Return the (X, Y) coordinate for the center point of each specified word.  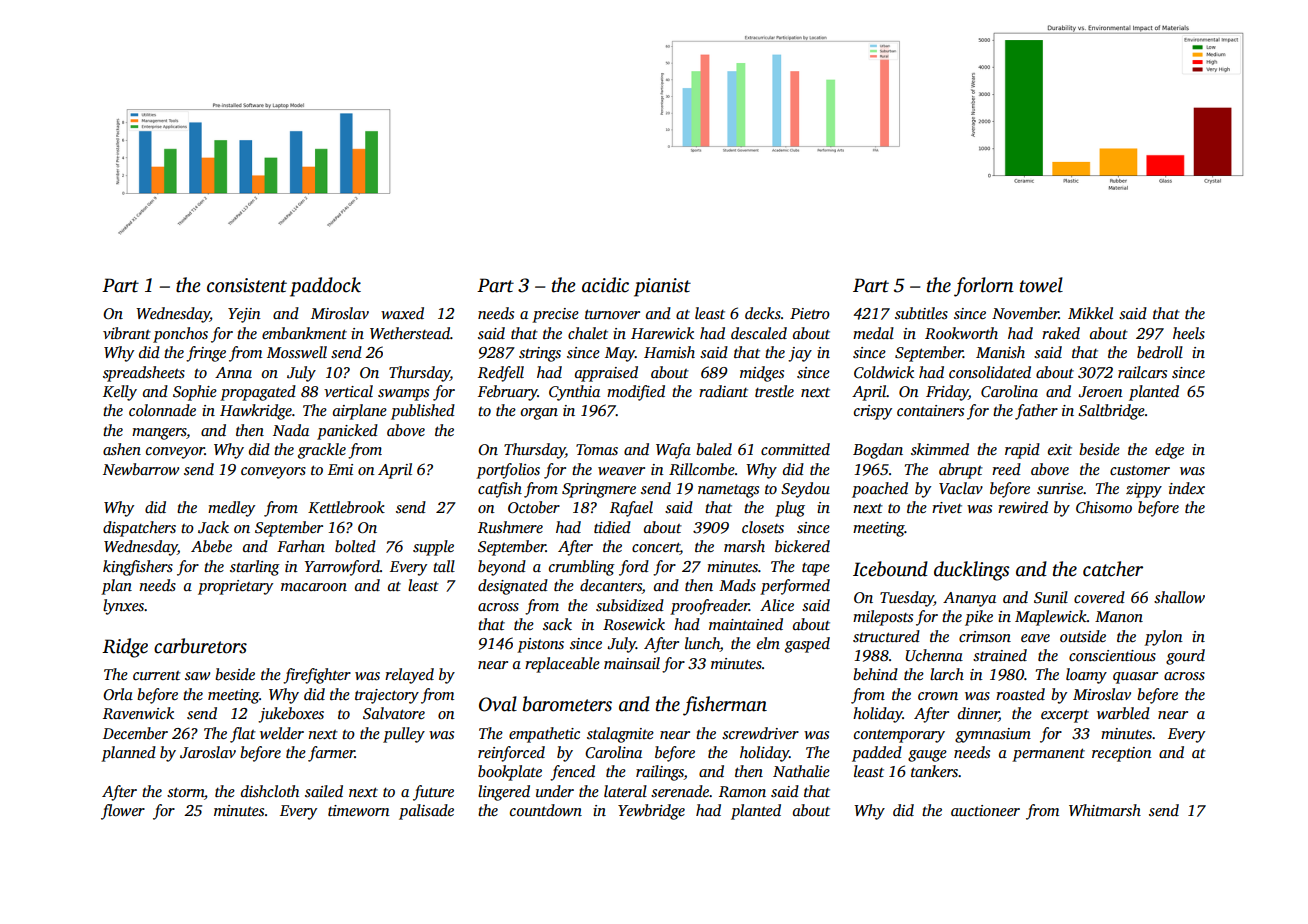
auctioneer (985, 810)
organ (539, 414)
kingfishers (138, 568)
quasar (1135, 678)
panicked (347, 432)
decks (763, 313)
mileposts (883, 618)
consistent (247, 285)
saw (197, 676)
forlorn (984, 287)
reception (1122, 754)
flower (123, 812)
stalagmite (620, 735)
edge (1169, 451)
